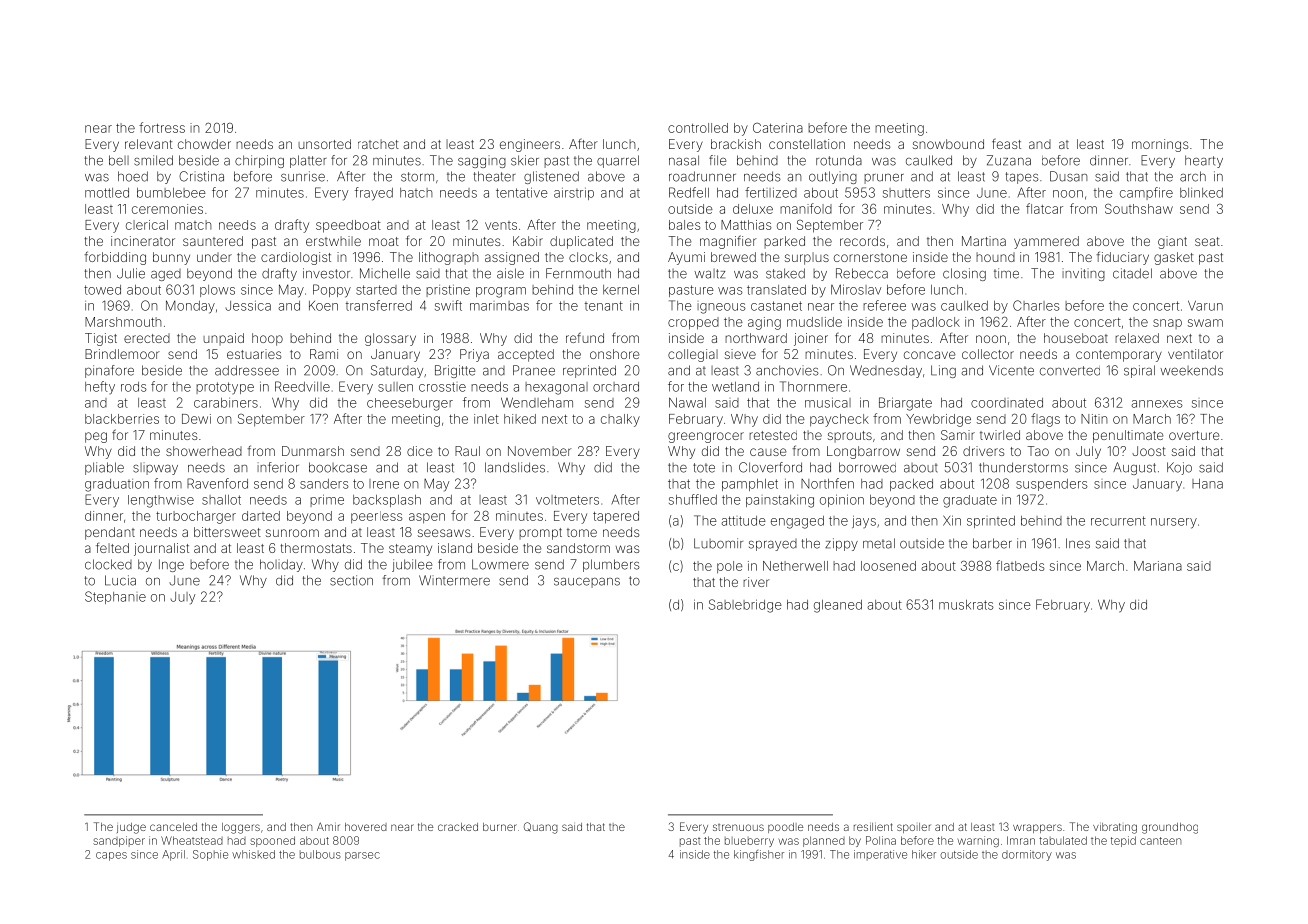  Describe the element at coordinates (296, 258) in the image. I see `cardiologist` at that location.
